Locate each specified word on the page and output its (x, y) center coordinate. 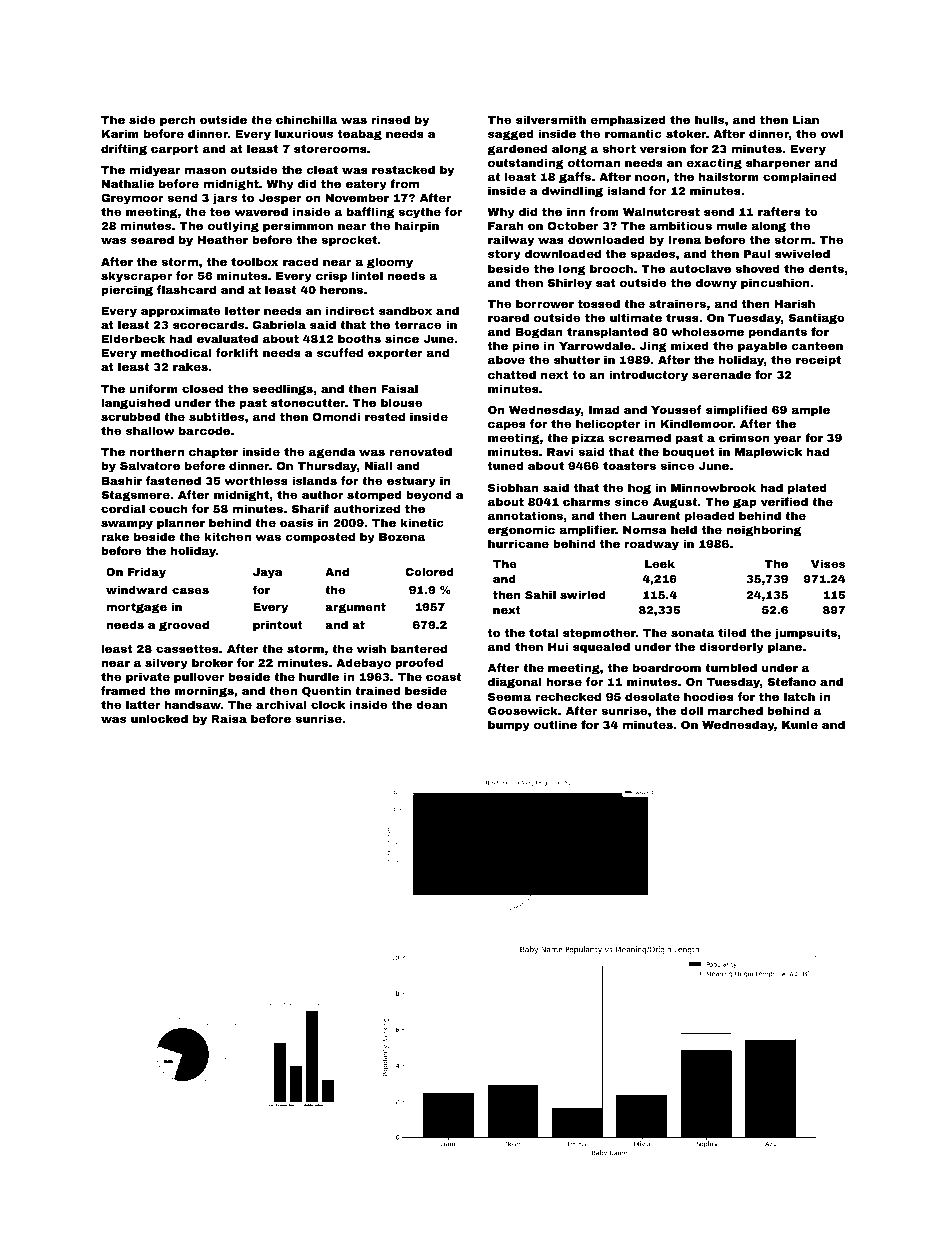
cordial (123, 508)
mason (205, 170)
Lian (806, 119)
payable (762, 347)
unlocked (159, 718)
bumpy (509, 726)
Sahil (540, 594)
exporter (395, 354)
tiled (732, 632)
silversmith (551, 119)
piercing (127, 291)
